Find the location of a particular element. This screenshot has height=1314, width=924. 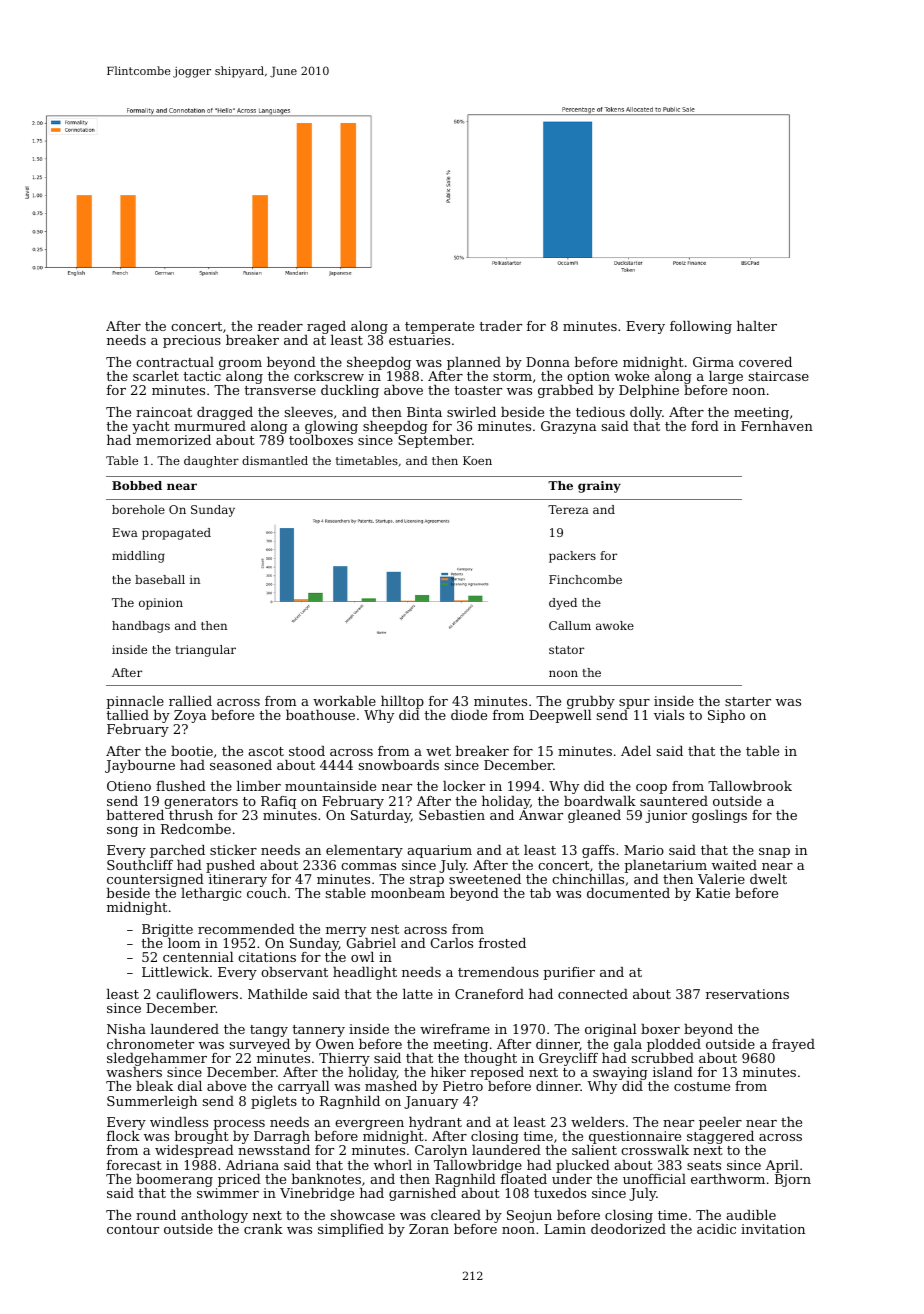

Deepwell is located at coordinates (560, 716).
